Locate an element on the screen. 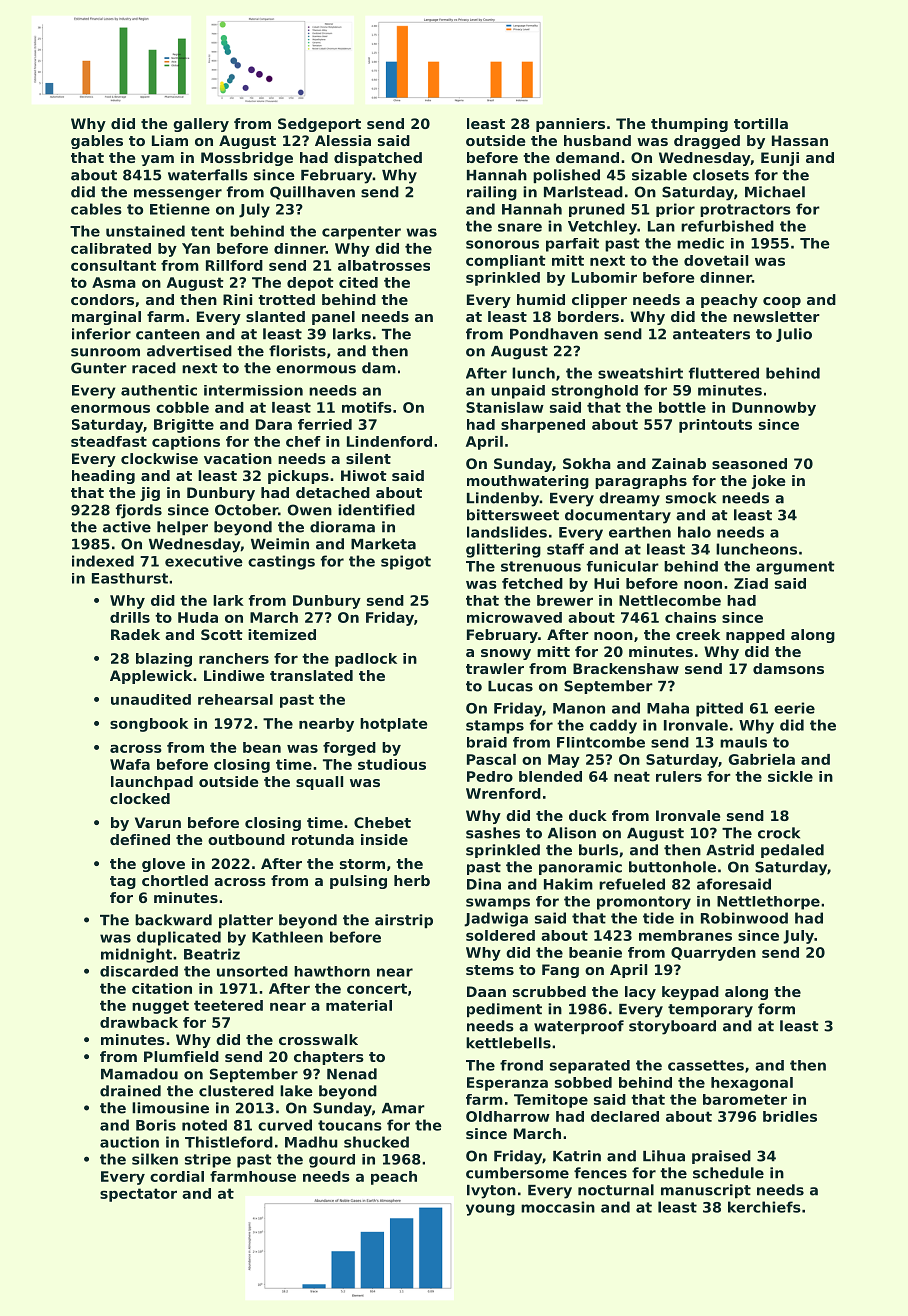  cited is located at coordinates (358, 282).
